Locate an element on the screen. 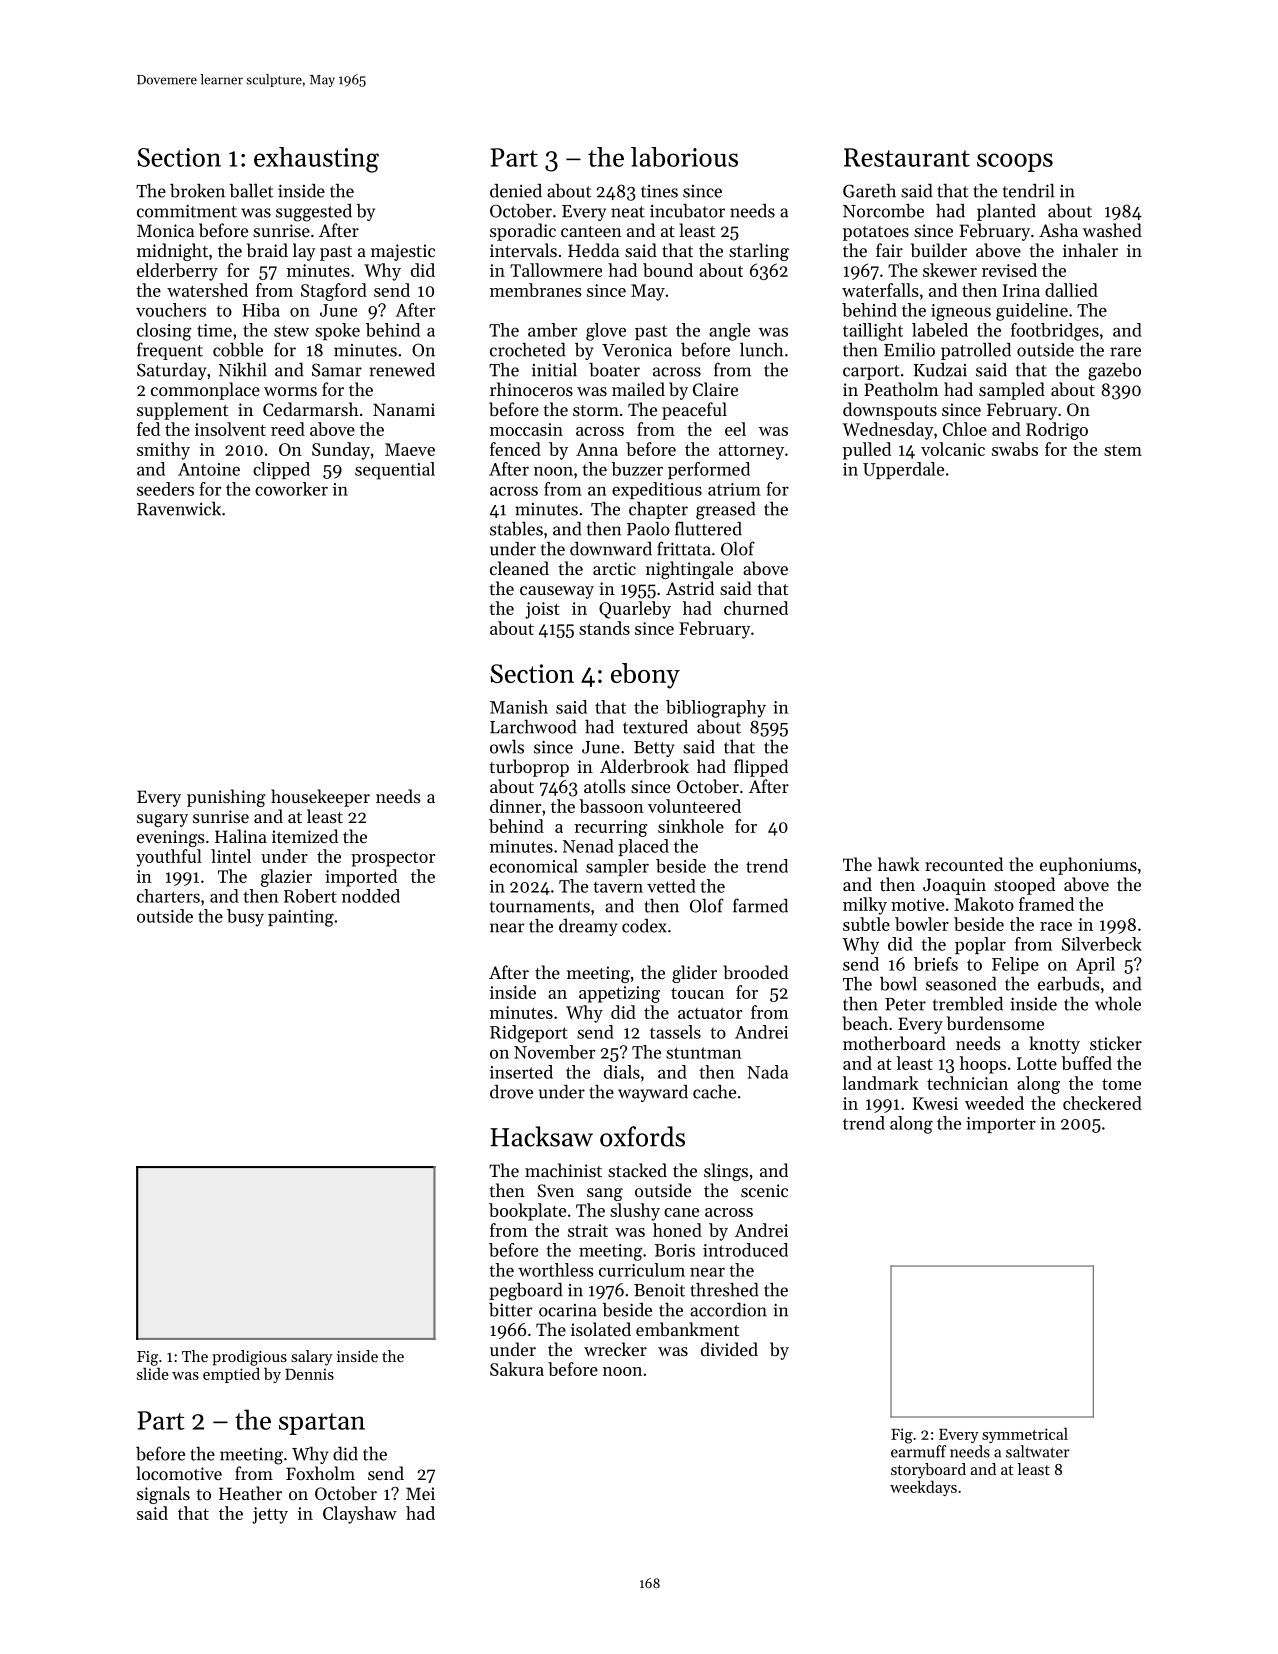 This screenshot has width=1278, height=1654. Larchwood is located at coordinates (533, 727).
